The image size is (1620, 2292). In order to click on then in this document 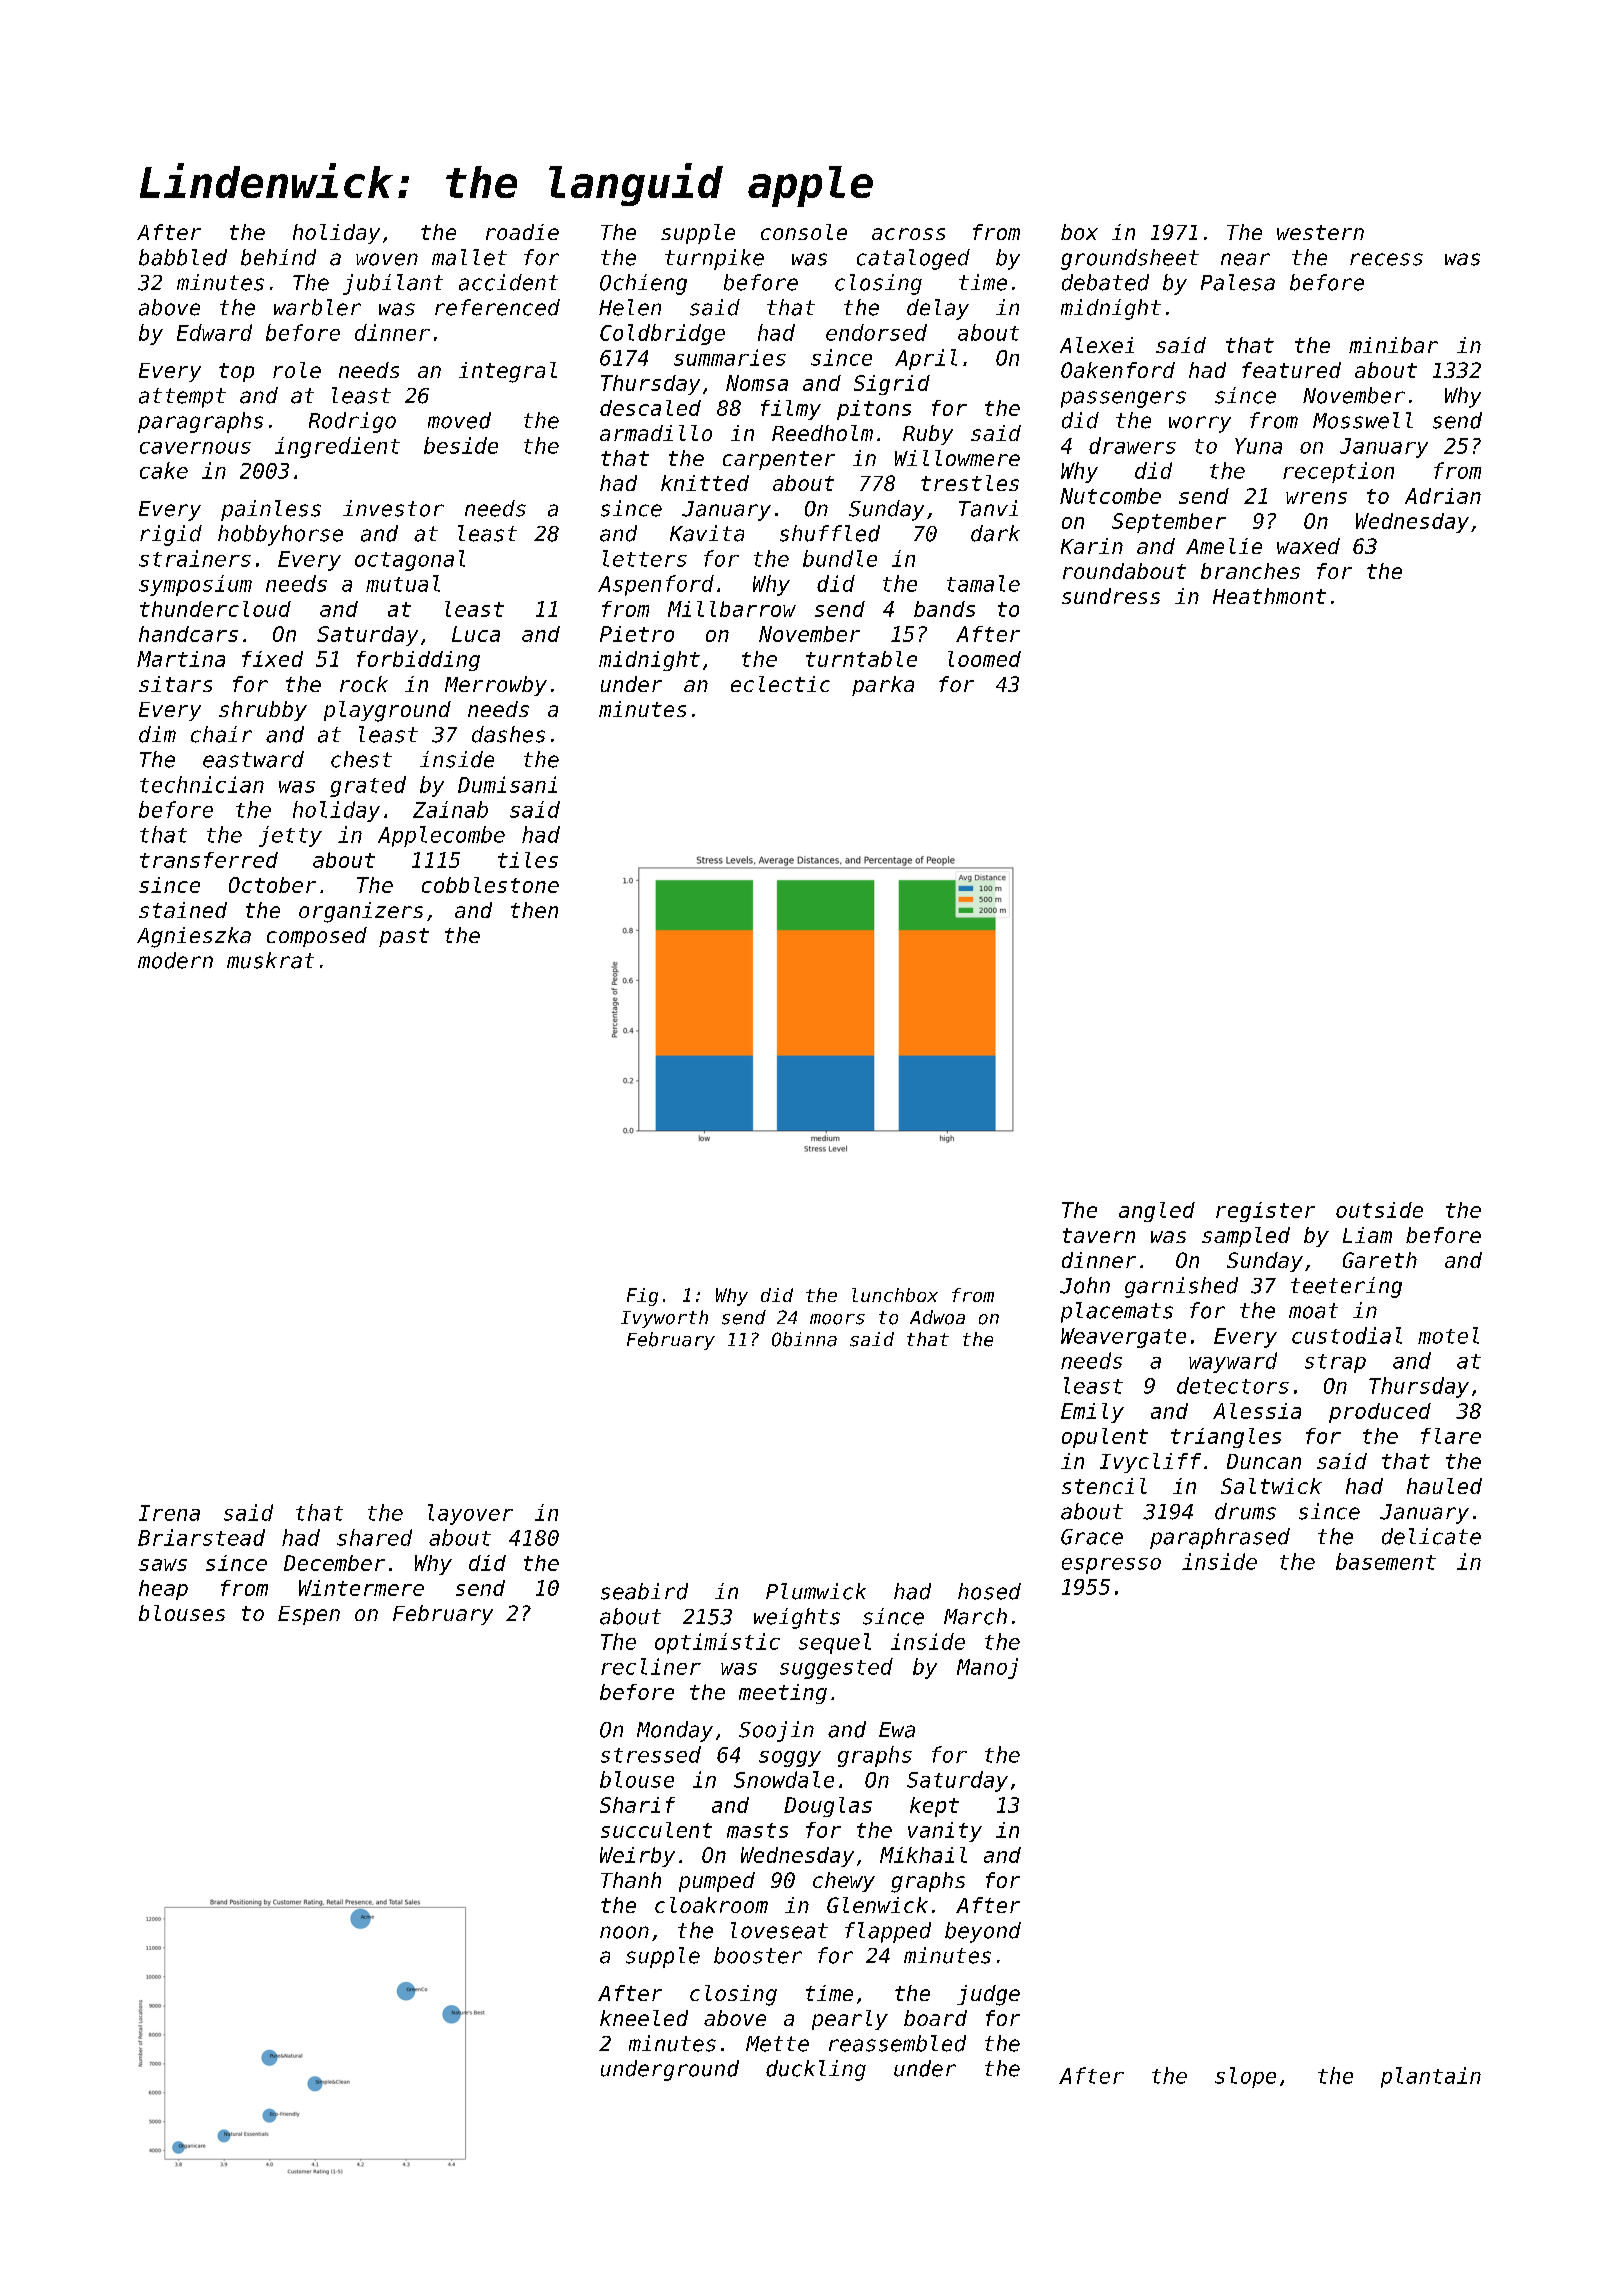, I will do `click(534, 910)`.
